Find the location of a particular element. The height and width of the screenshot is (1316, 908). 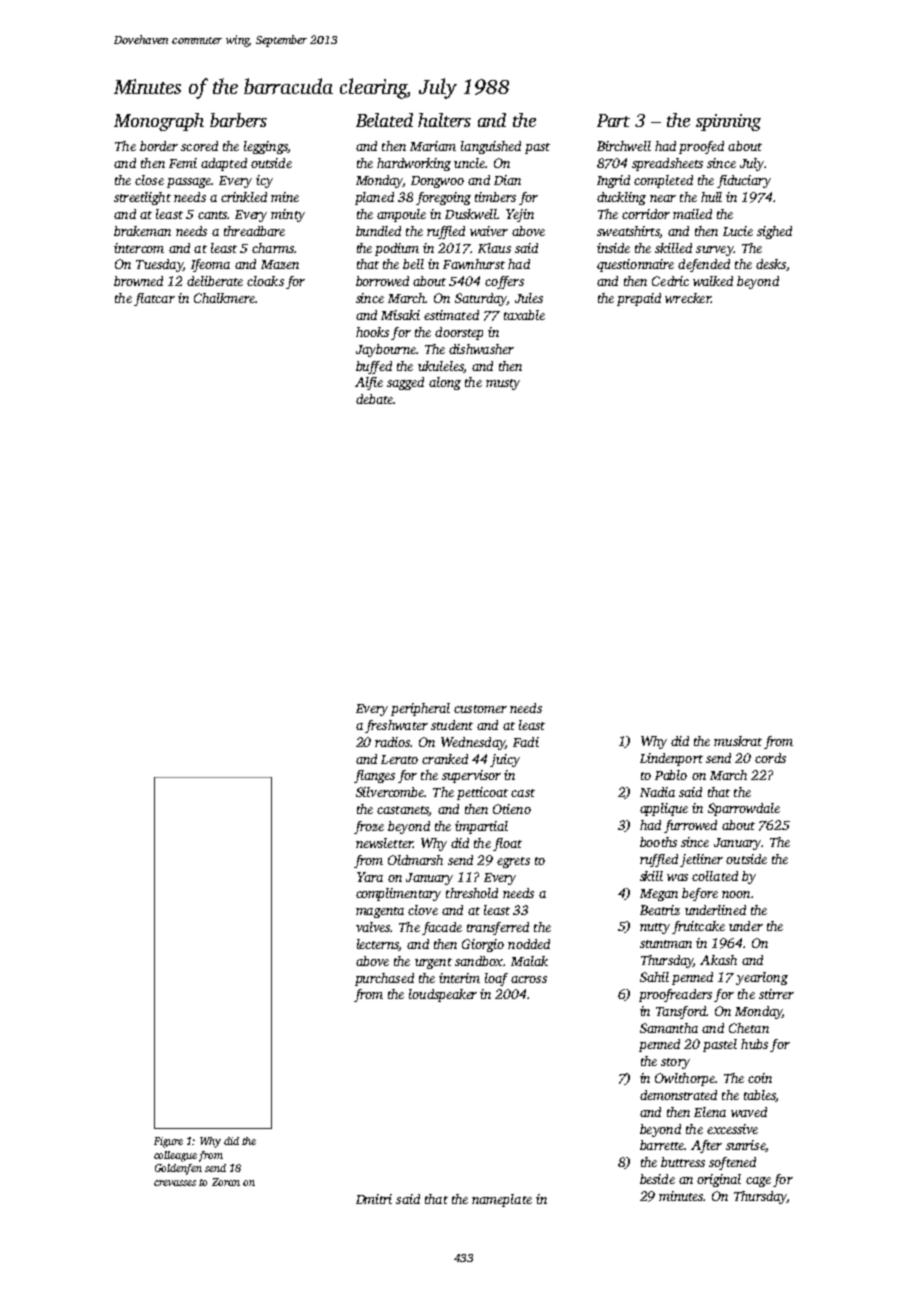

across is located at coordinates (529, 979).
